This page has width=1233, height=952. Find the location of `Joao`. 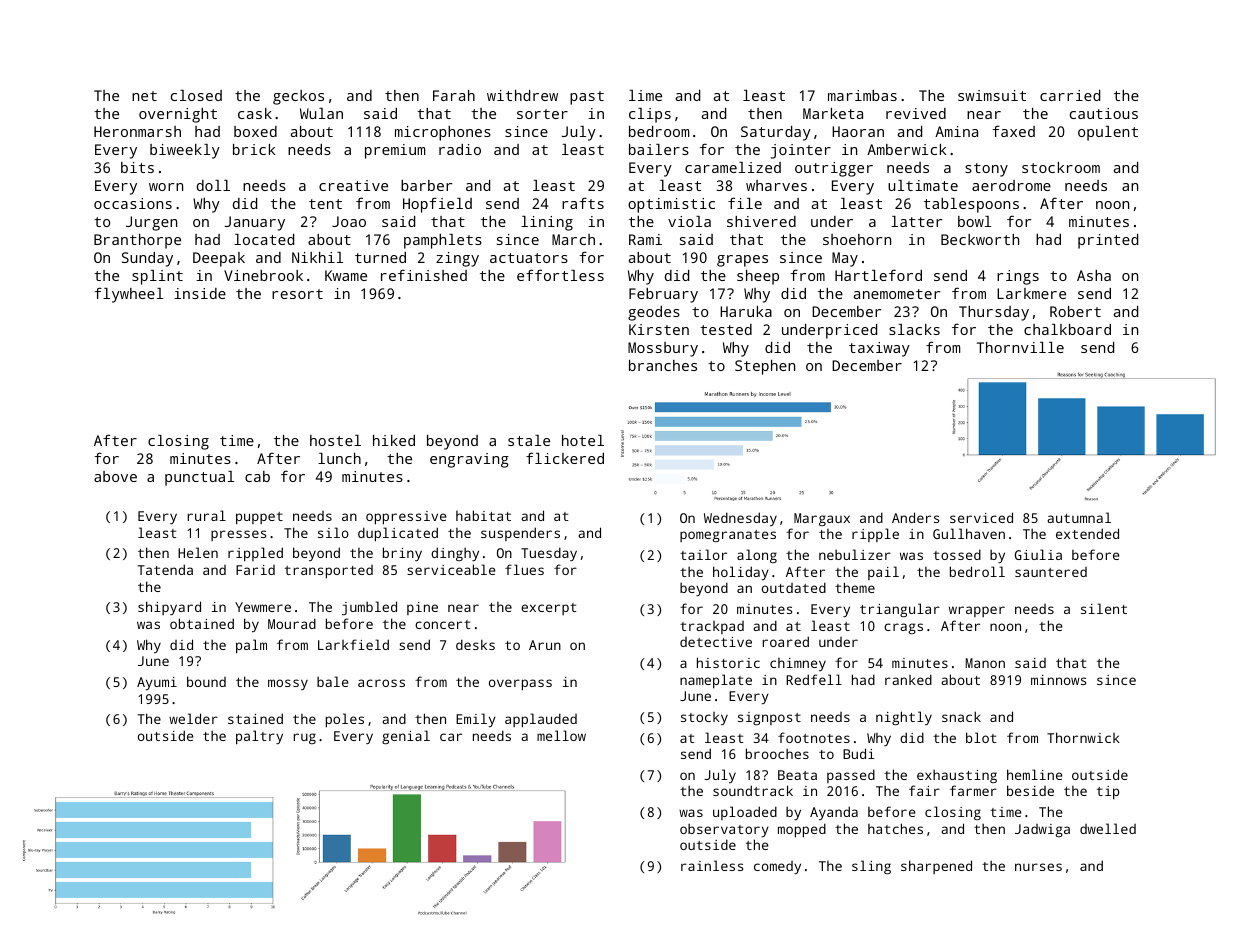

Joao is located at coordinates (349, 221).
